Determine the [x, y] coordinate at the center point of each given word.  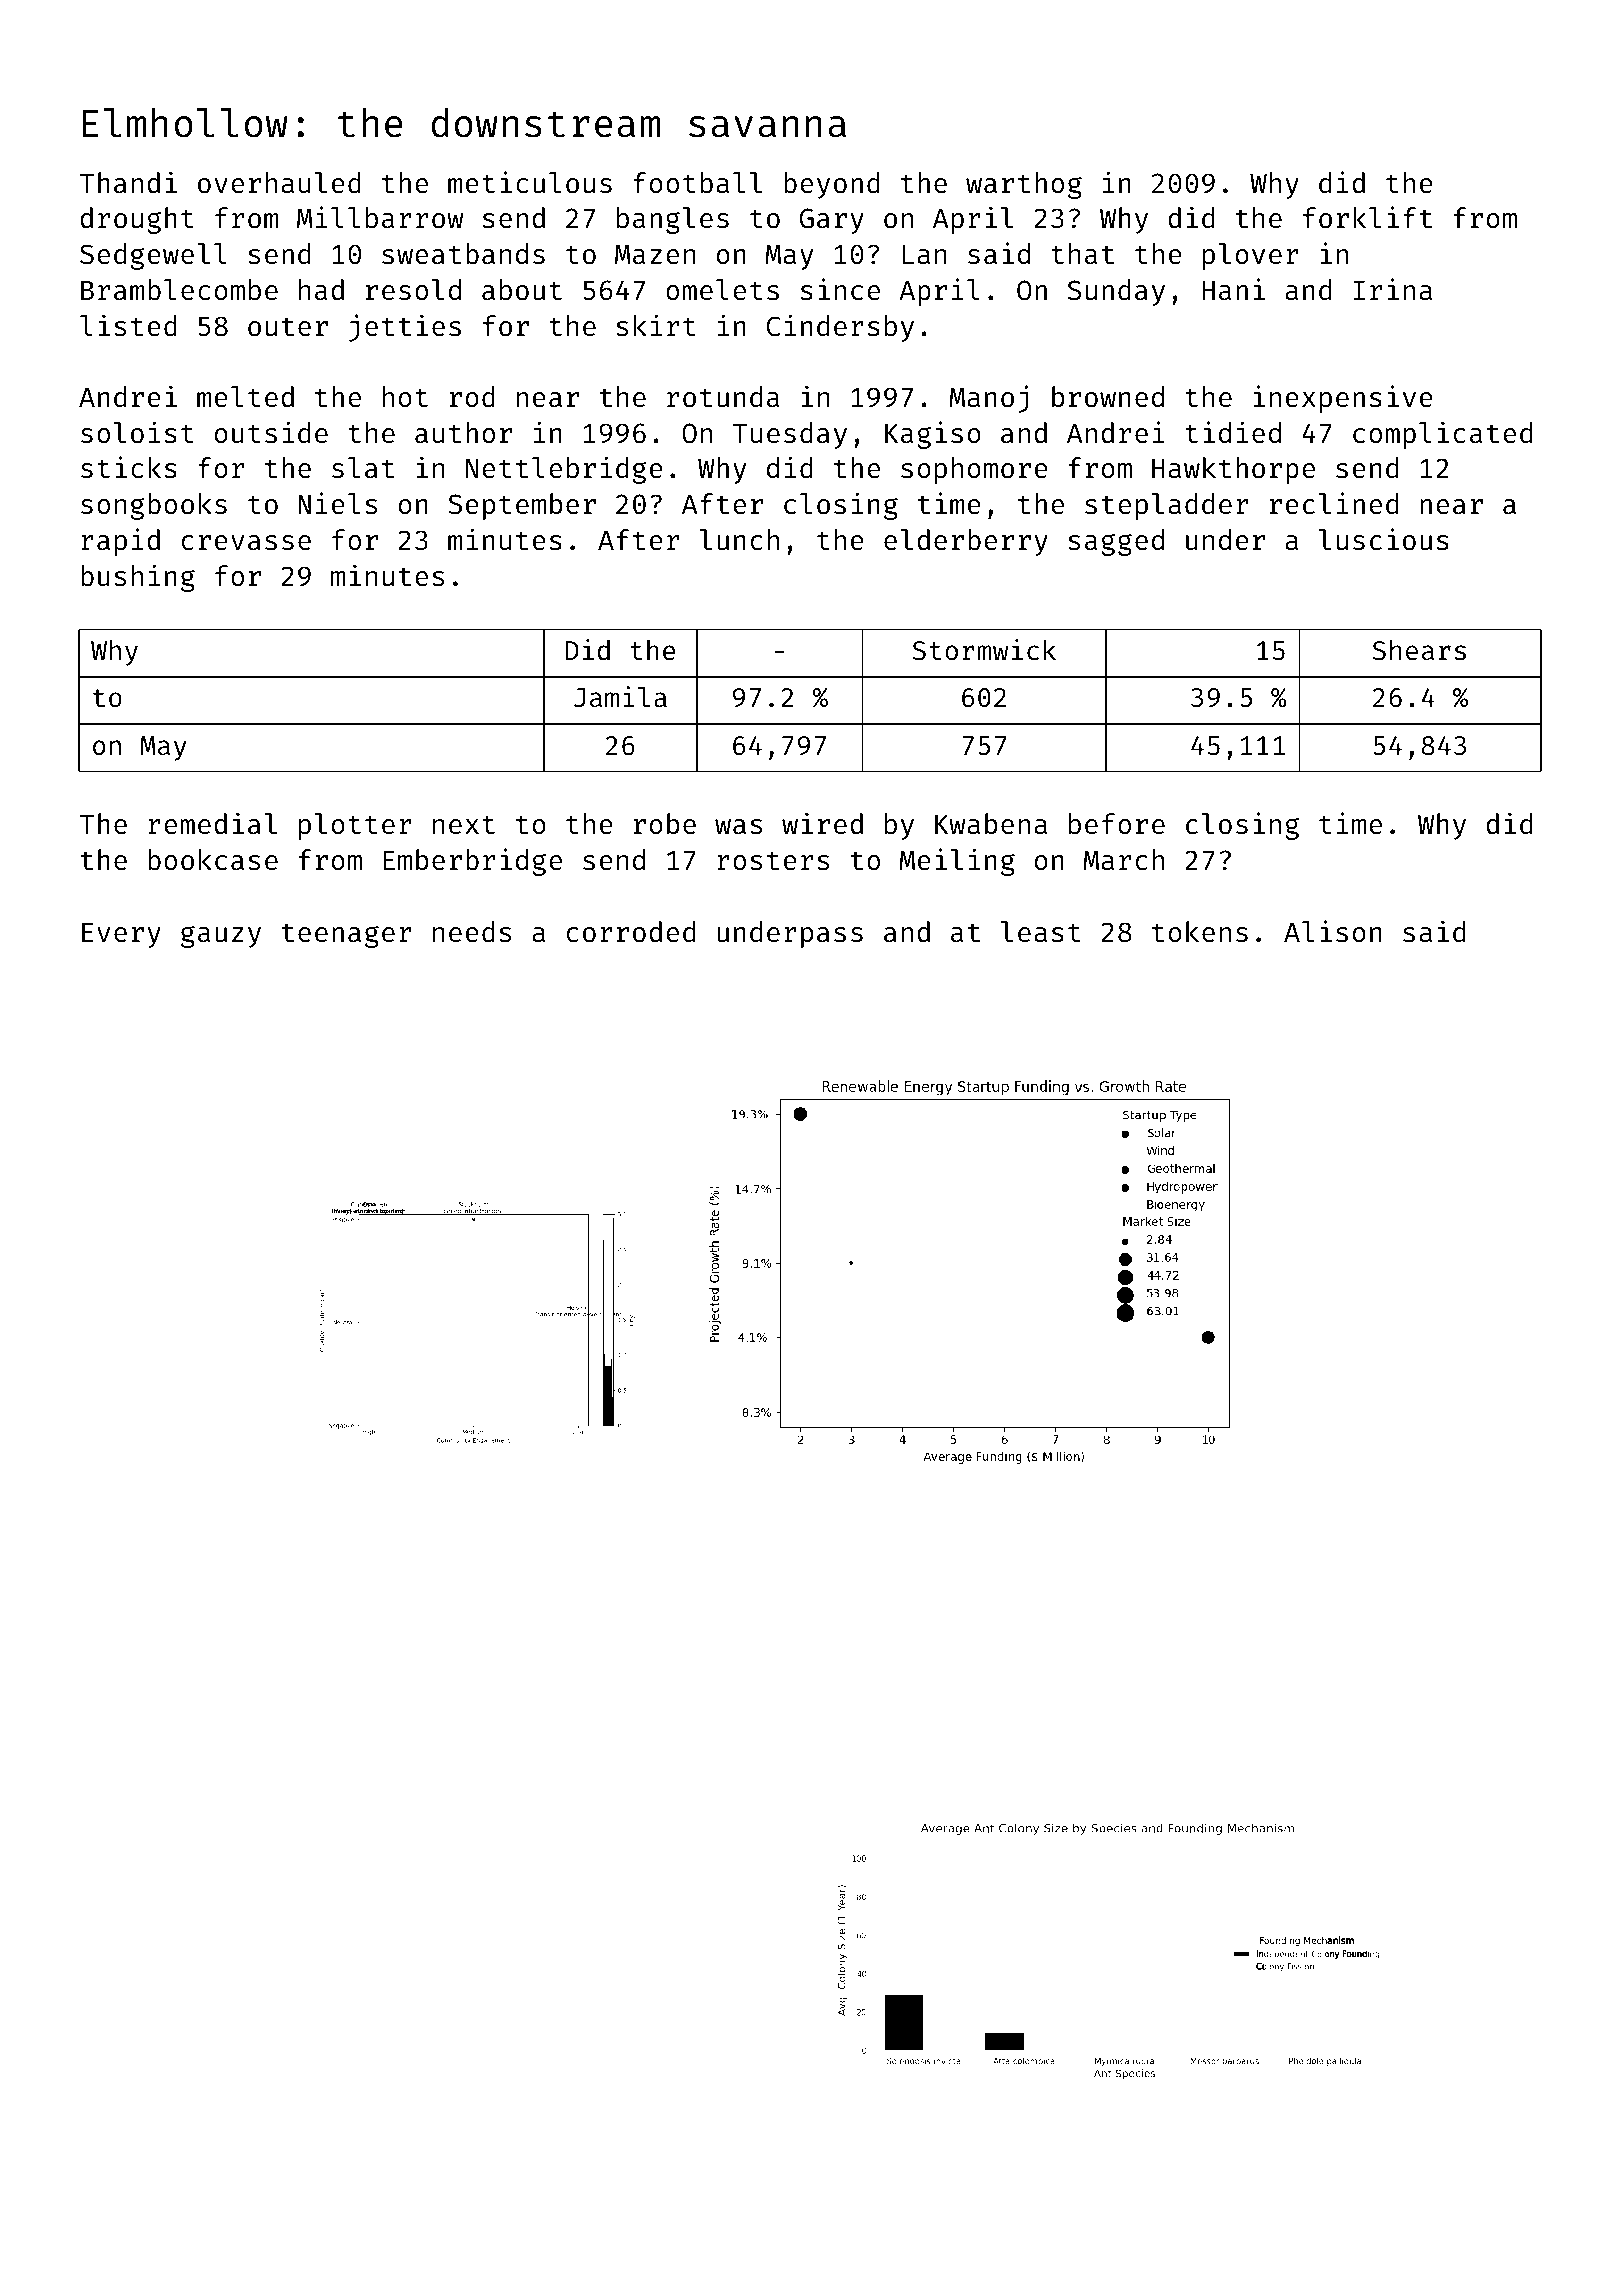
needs [472, 932]
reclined [1334, 503]
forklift [1367, 217]
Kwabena [991, 824]
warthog [1024, 185]
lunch [739, 540]
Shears [1419, 650]
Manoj [989, 399]
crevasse [246, 543]
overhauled [279, 183]
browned [1108, 397]
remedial [212, 823]
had [321, 290]
